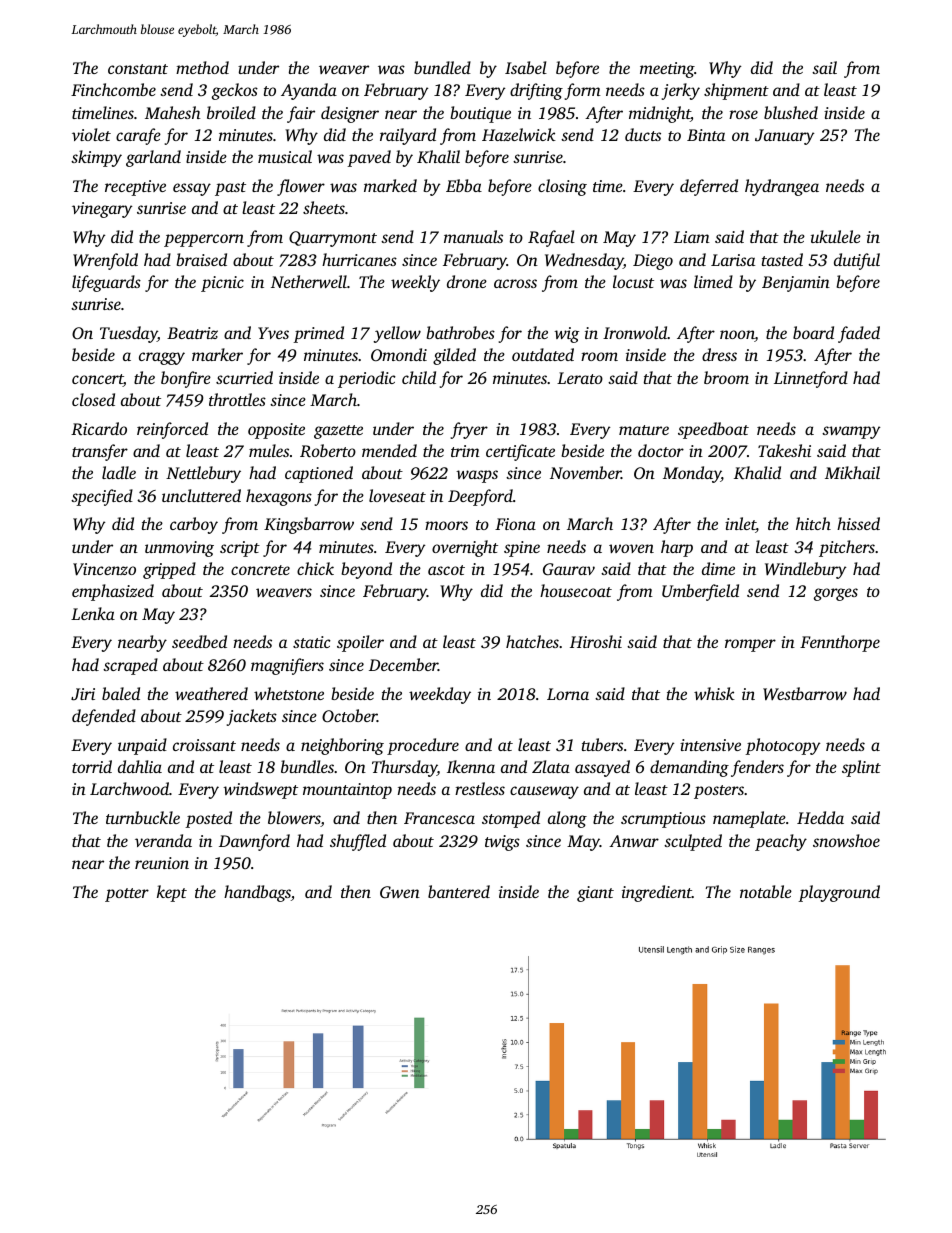 Image resolution: width=952 pixels, height=1233 pixels. What do you see at coordinates (459, 891) in the screenshot?
I see `bantered` at bounding box center [459, 891].
